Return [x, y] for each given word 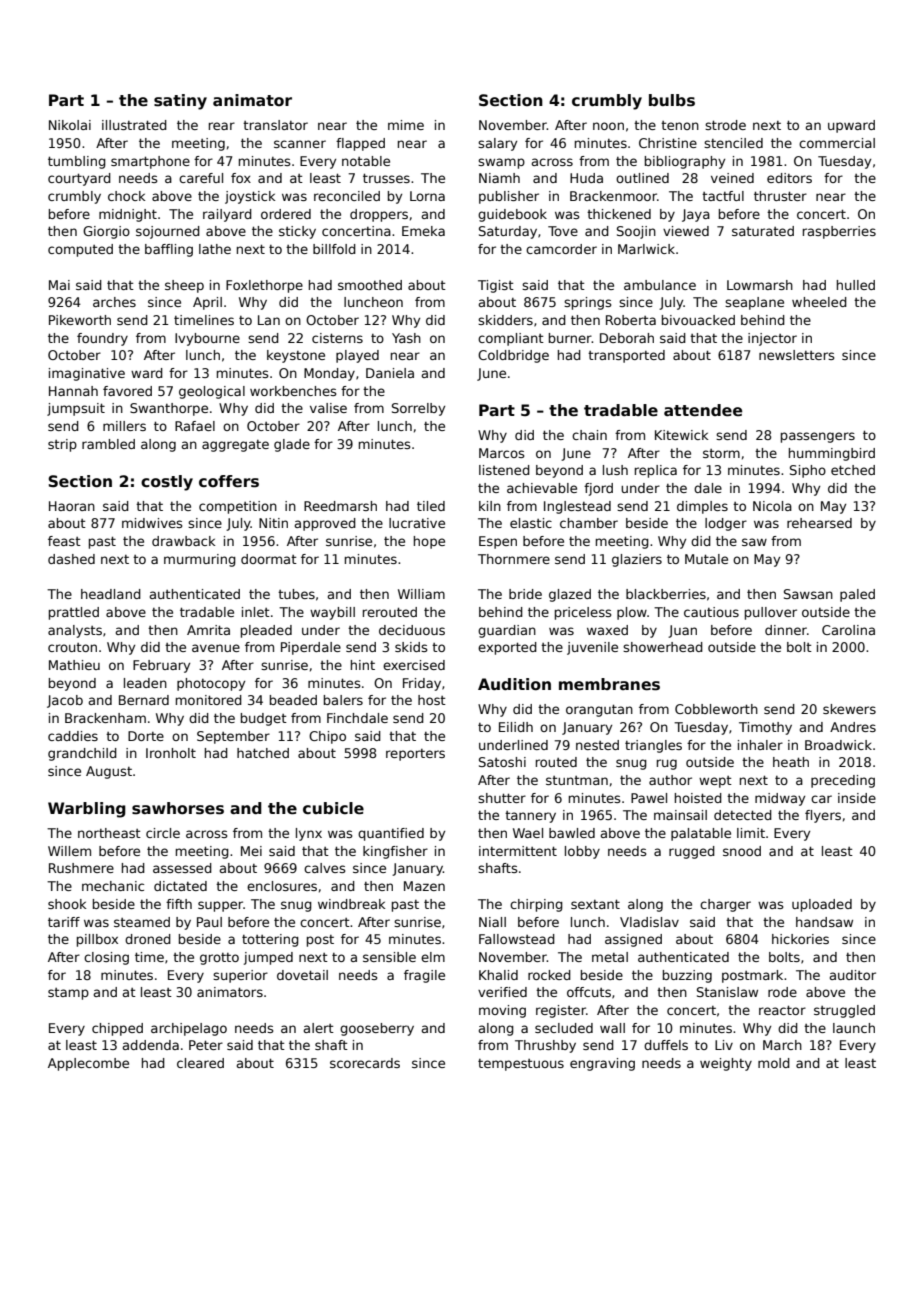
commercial [837, 143]
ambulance [660, 285]
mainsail [680, 815]
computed [80, 250]
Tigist [496, 286]
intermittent [518, 851]
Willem [69, 851]
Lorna [427, 196]
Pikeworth [80, 320]
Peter [206, 1045]
